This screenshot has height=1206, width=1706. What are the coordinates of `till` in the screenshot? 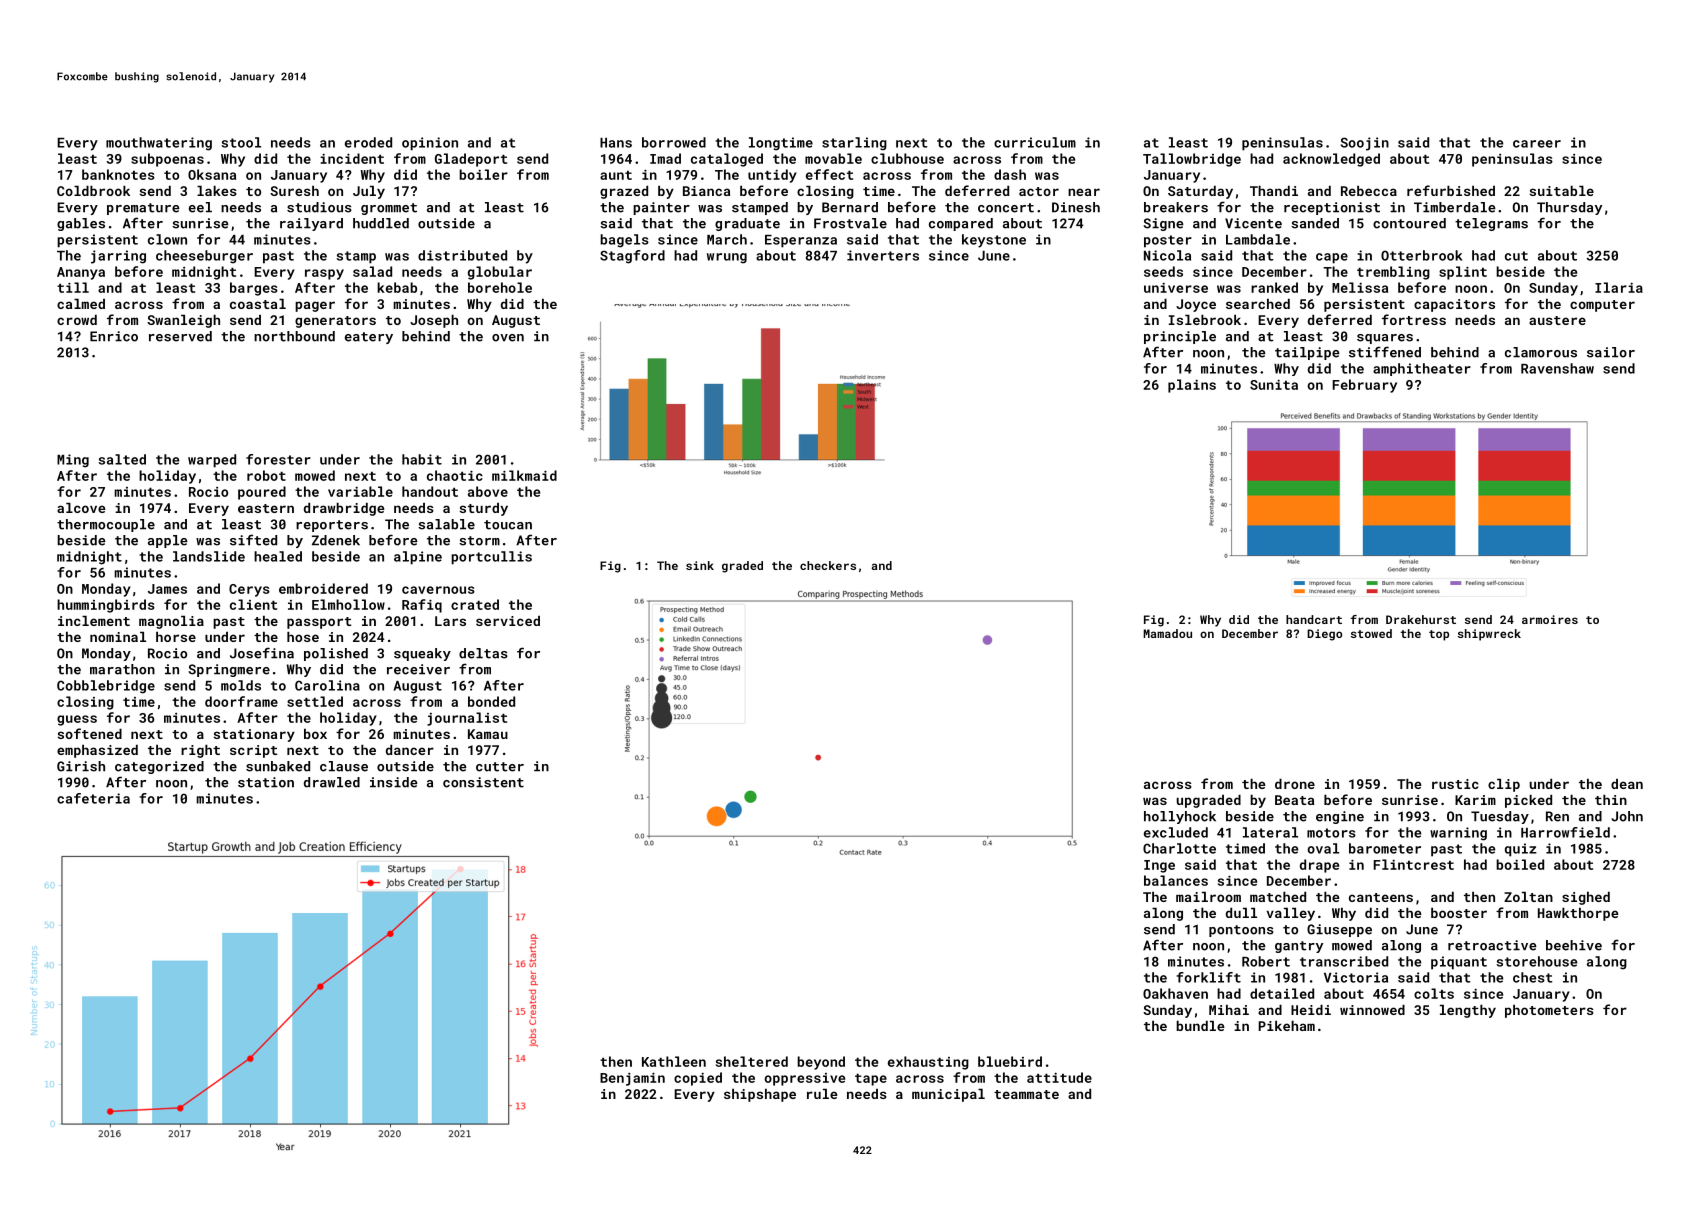 It's located at (73, 287).
